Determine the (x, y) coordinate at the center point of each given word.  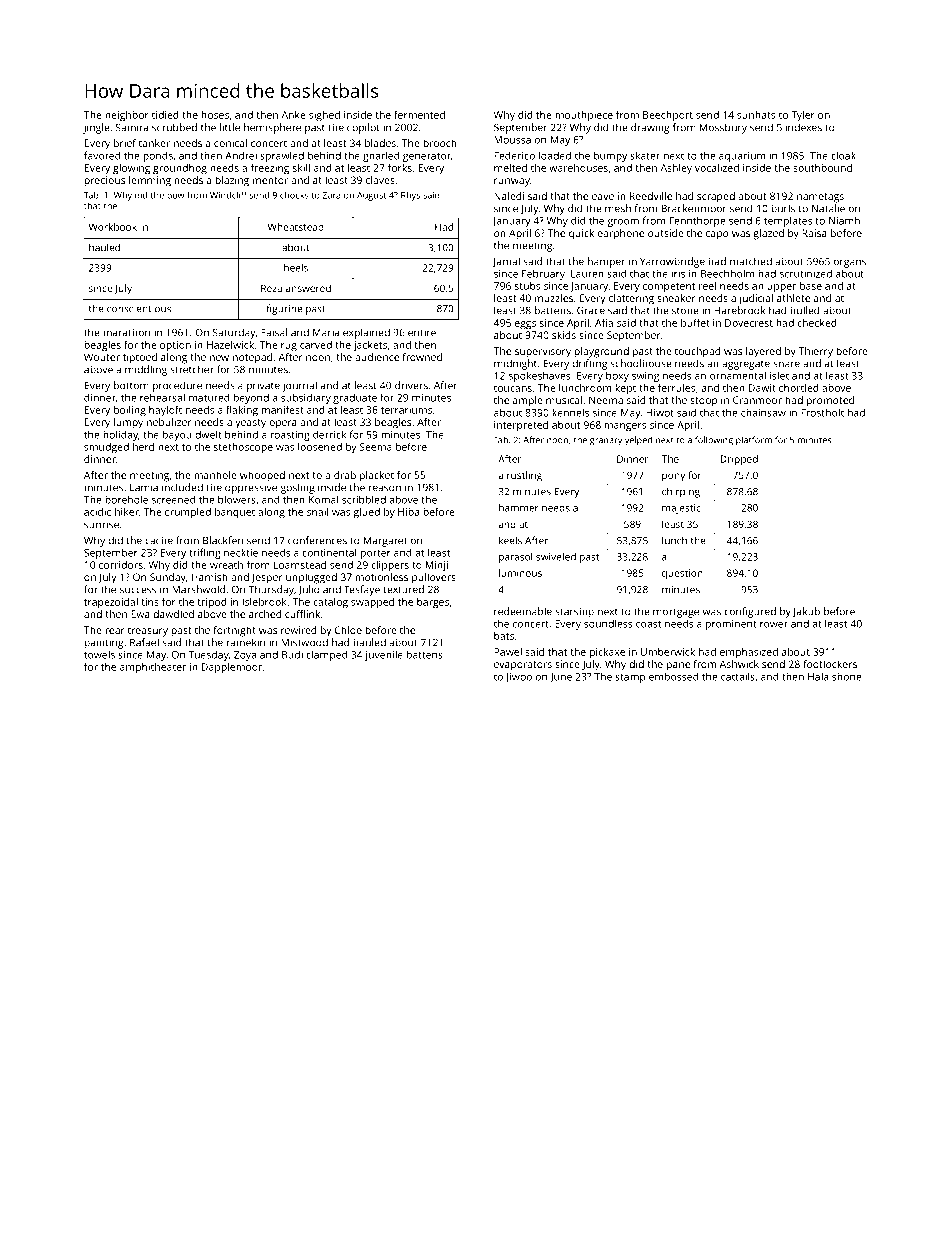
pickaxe (607, 653)
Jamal (506, 262)
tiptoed (140, 358)
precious (104, 181)
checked (817, 323)
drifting (589, 364)
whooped (262, 476)
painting (104, 643)
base (811, 286)
